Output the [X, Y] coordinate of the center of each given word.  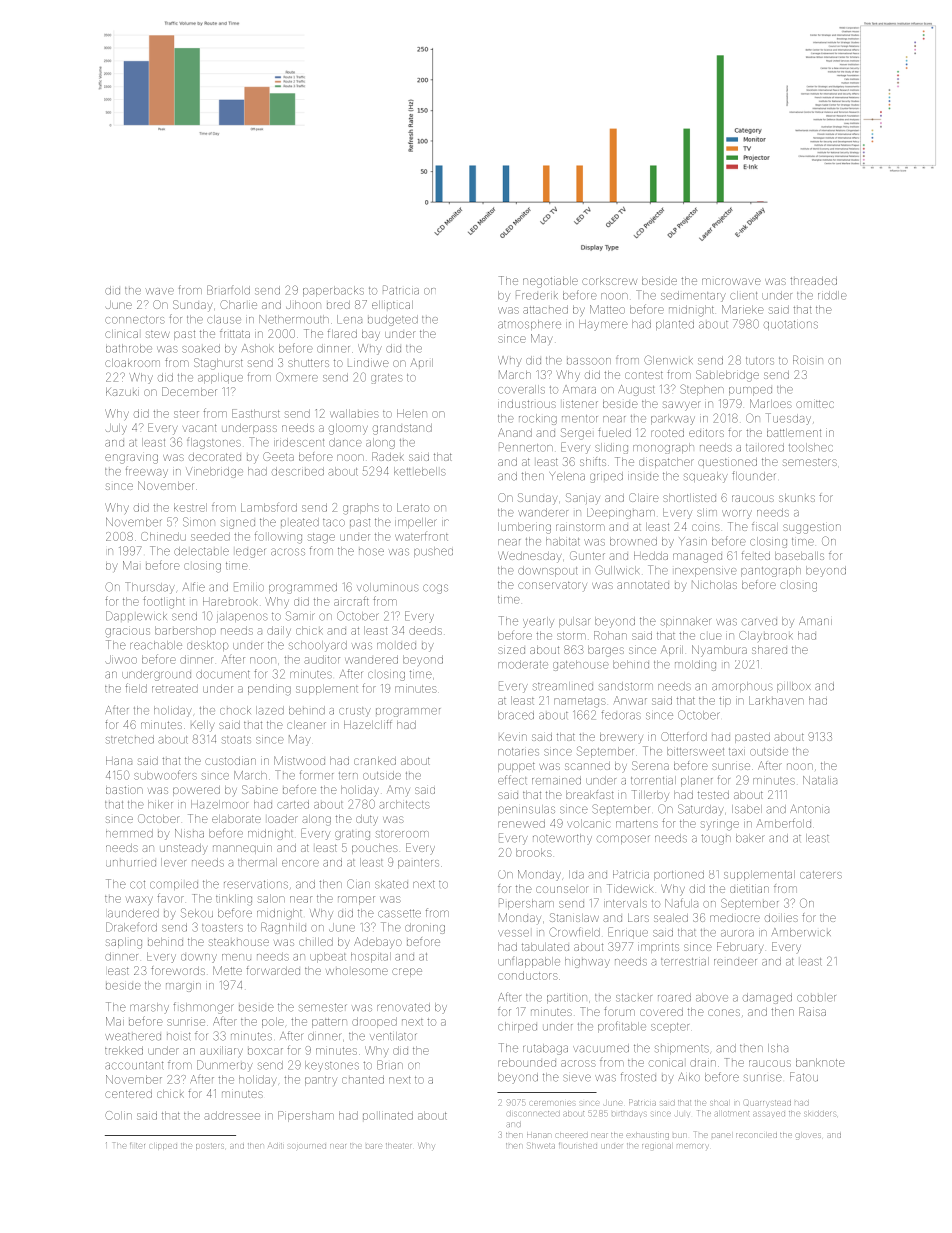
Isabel [747, 809]
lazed [270, 710]
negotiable [550, 282]
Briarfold [228, 290]
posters [210, 1146]
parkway [673, 419]
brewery [621, 738]
